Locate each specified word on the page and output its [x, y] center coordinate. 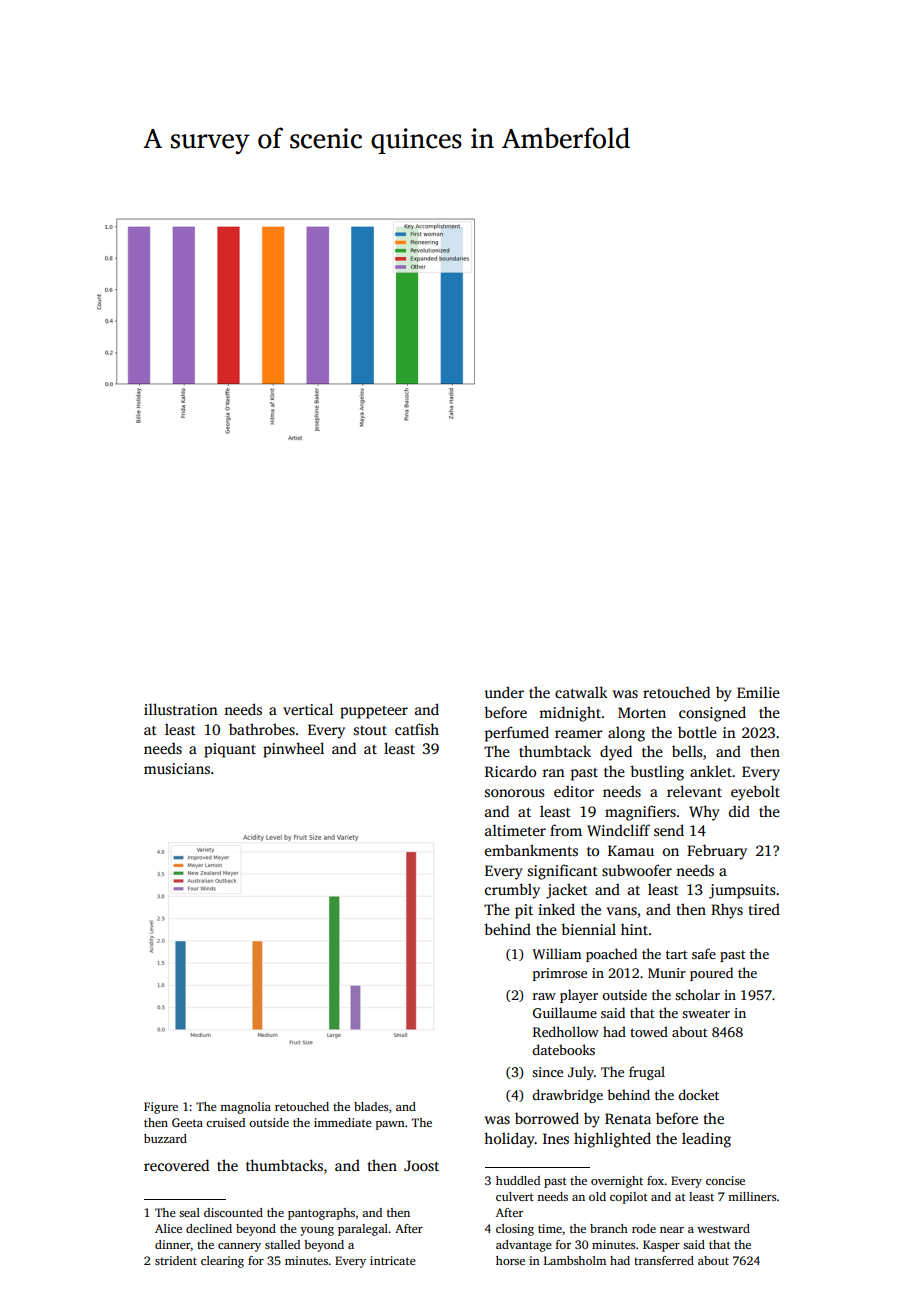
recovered [176, 1165]
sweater [706, 1013]
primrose [560, 974]
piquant [230, 750]
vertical [308, 709]
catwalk [581, 692]
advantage [524, 1246]
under [504, 692]
